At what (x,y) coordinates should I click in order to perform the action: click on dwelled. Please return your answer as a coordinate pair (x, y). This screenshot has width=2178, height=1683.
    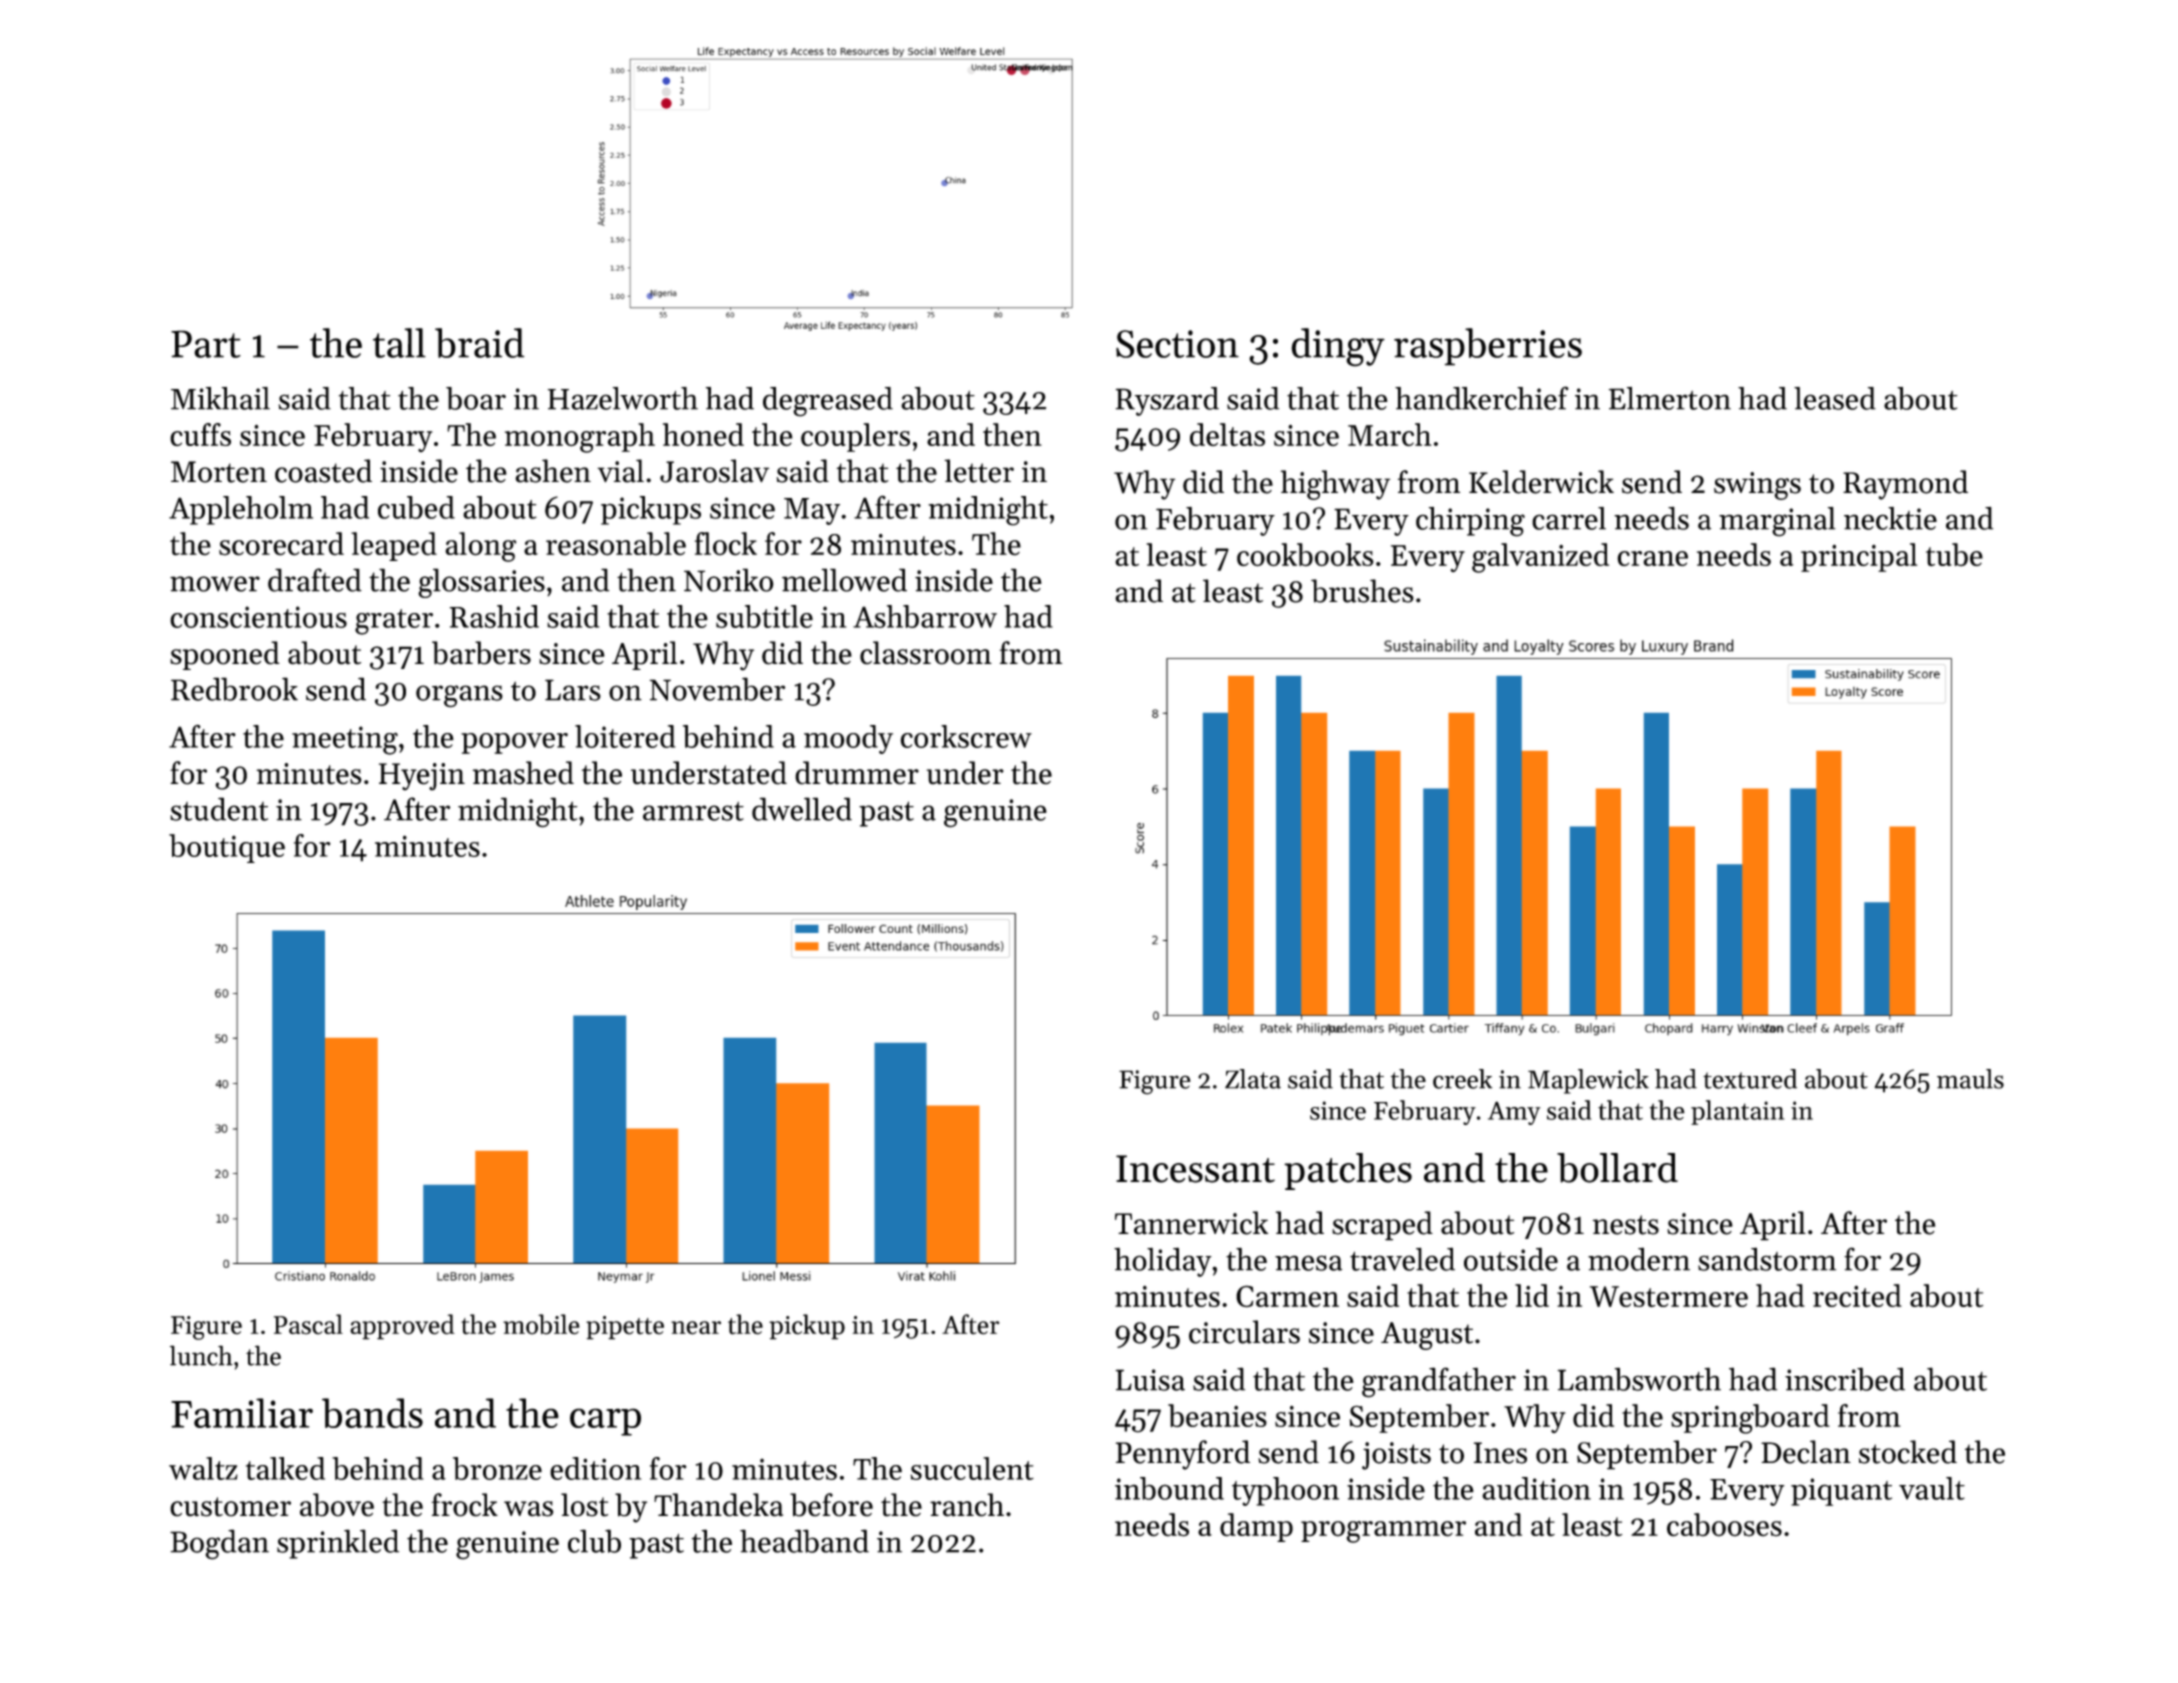
    Looking at the image, I should click on (802, 809).
